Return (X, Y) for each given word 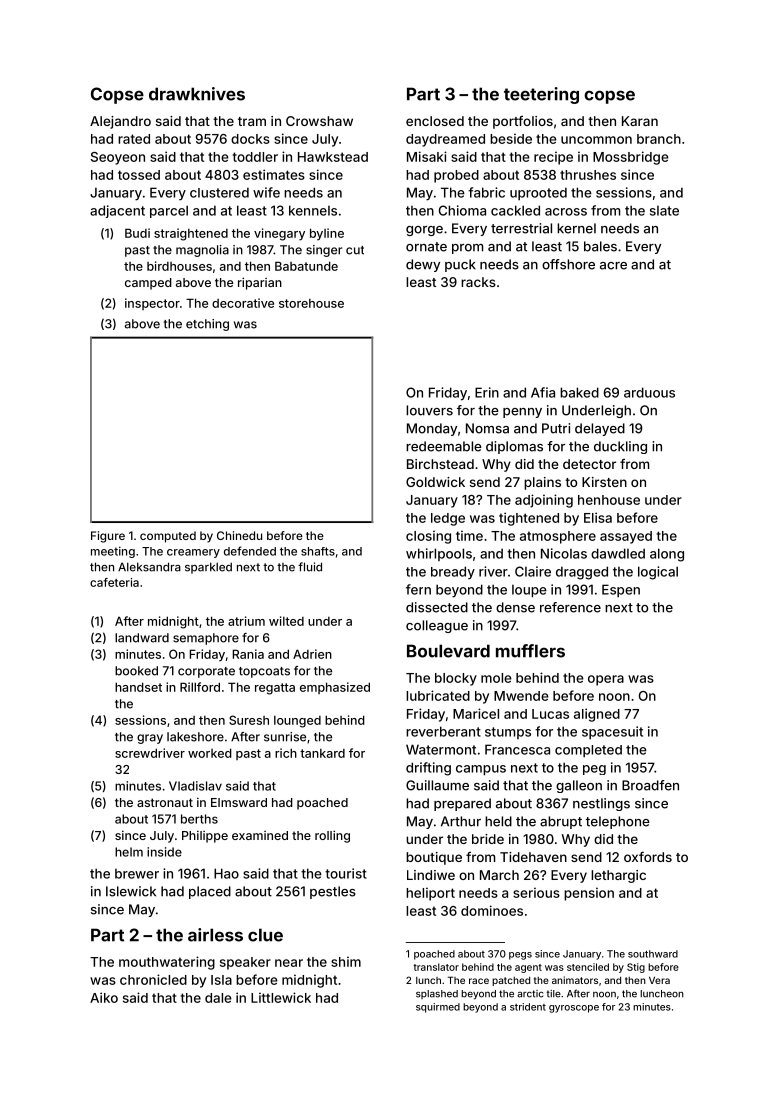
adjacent (117, 211)
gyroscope (574, 1009)
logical (658, 573)
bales (600, 246)
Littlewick (281, 997)
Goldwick (435, 482)
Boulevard (448, 651)
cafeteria (114, 582)
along (667, 555)
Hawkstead (333, 157)
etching (207, 325)
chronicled (153, 979)
